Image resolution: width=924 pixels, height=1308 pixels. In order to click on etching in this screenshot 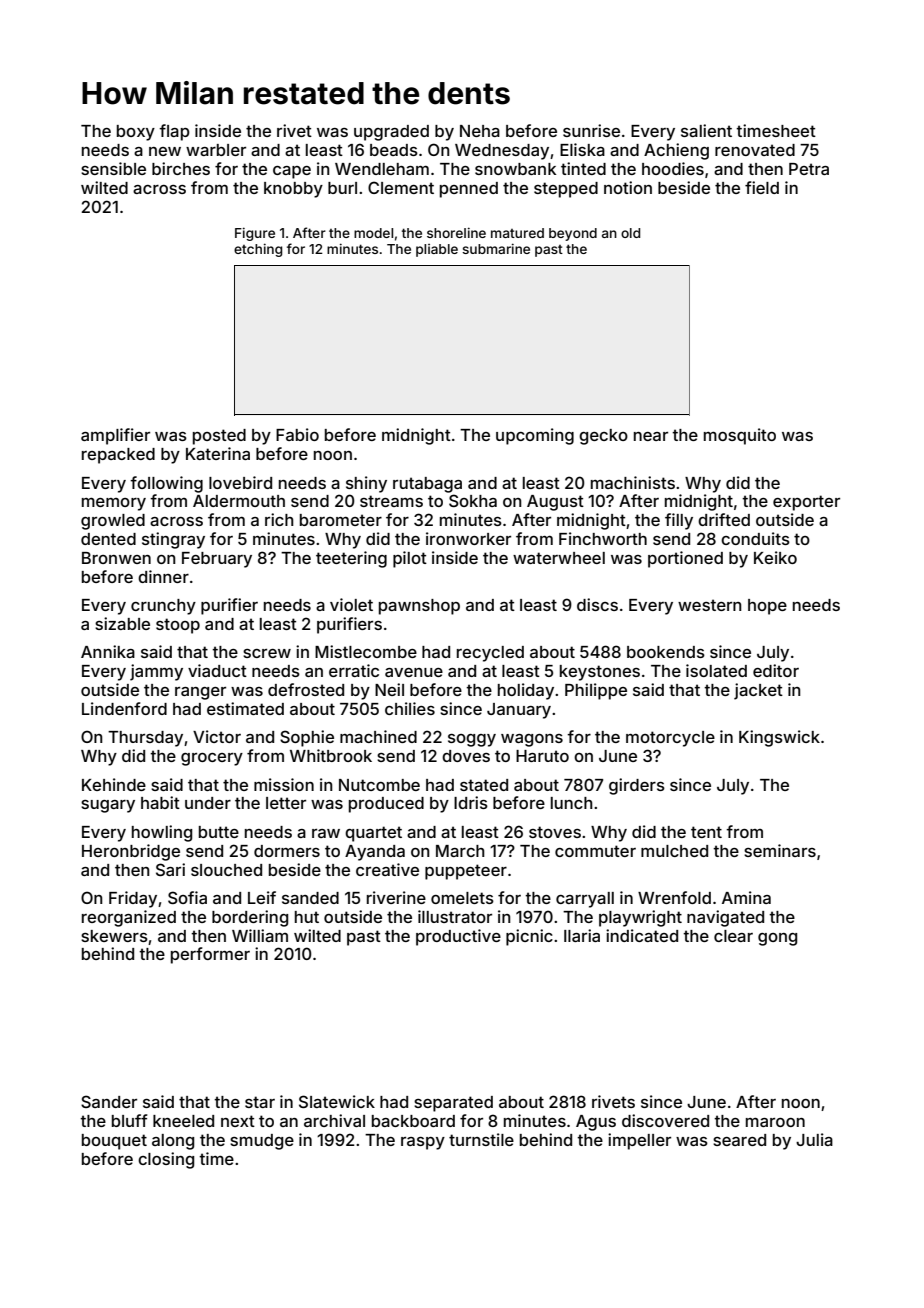, I will do `click(258, 250)`.
